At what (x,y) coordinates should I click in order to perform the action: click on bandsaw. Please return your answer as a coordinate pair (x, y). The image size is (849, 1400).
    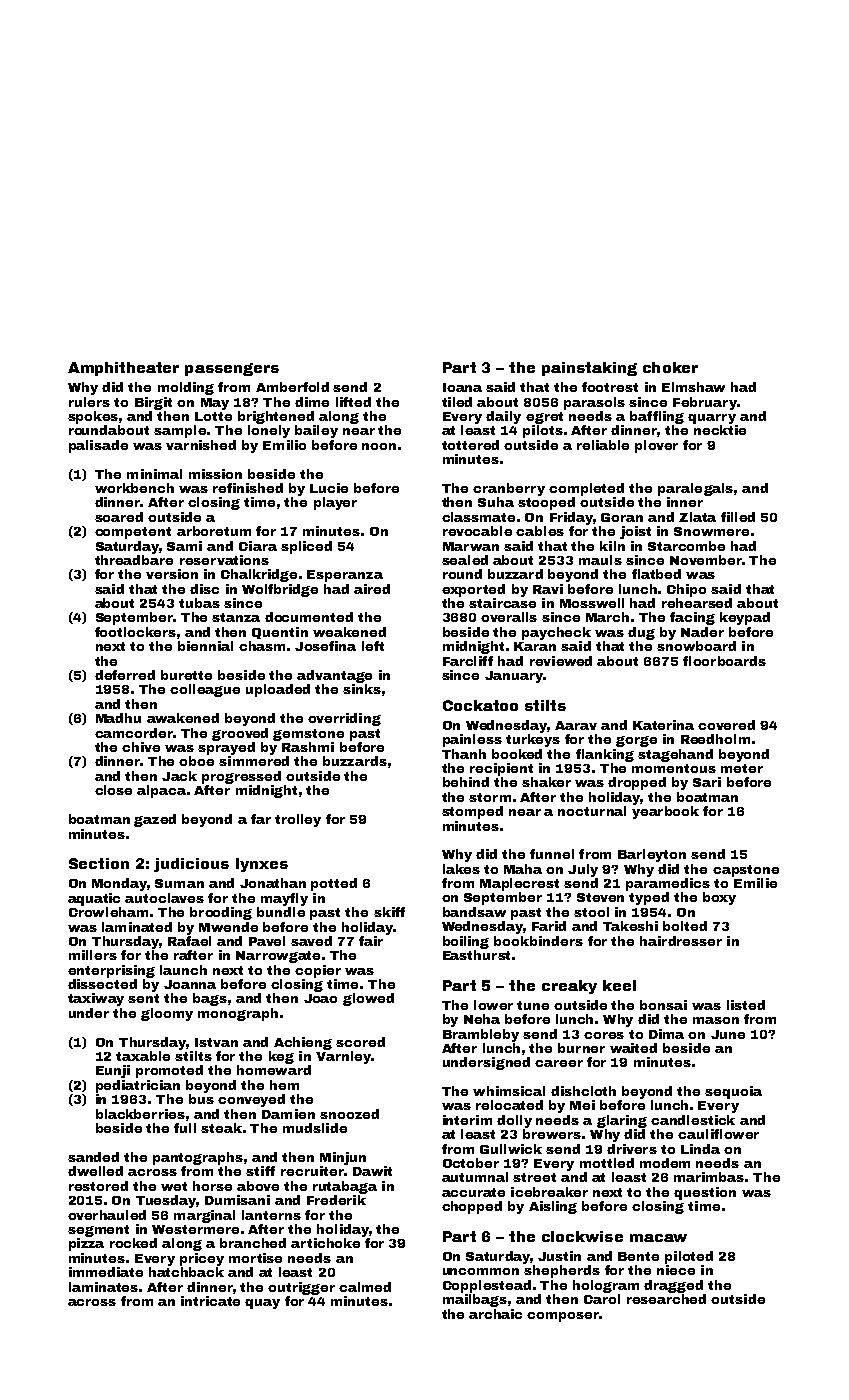
    Looking at the image, I should click on (474, 912).
